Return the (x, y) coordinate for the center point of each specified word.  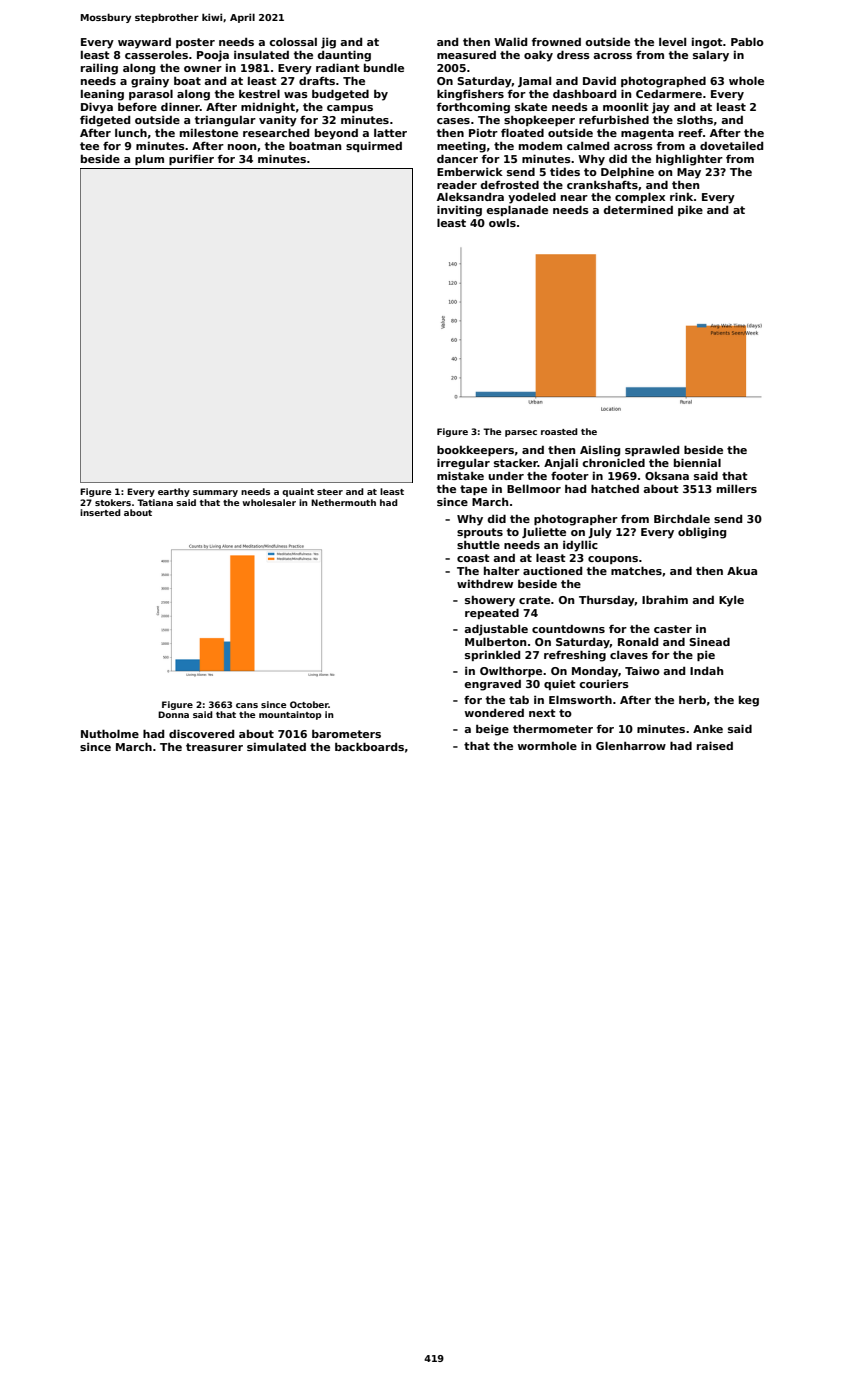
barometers (346, 734)
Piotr (483, 133)
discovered (201, 733)
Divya (97, 108)
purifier (191, 159)
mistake (460, 475)
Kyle (731, 601)
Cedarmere (669, 94)
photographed (663, 82)
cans (247, 705)
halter (502, 571)
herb (692, 699)
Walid (510, 41)
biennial (697, 462)
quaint (298, 492)
